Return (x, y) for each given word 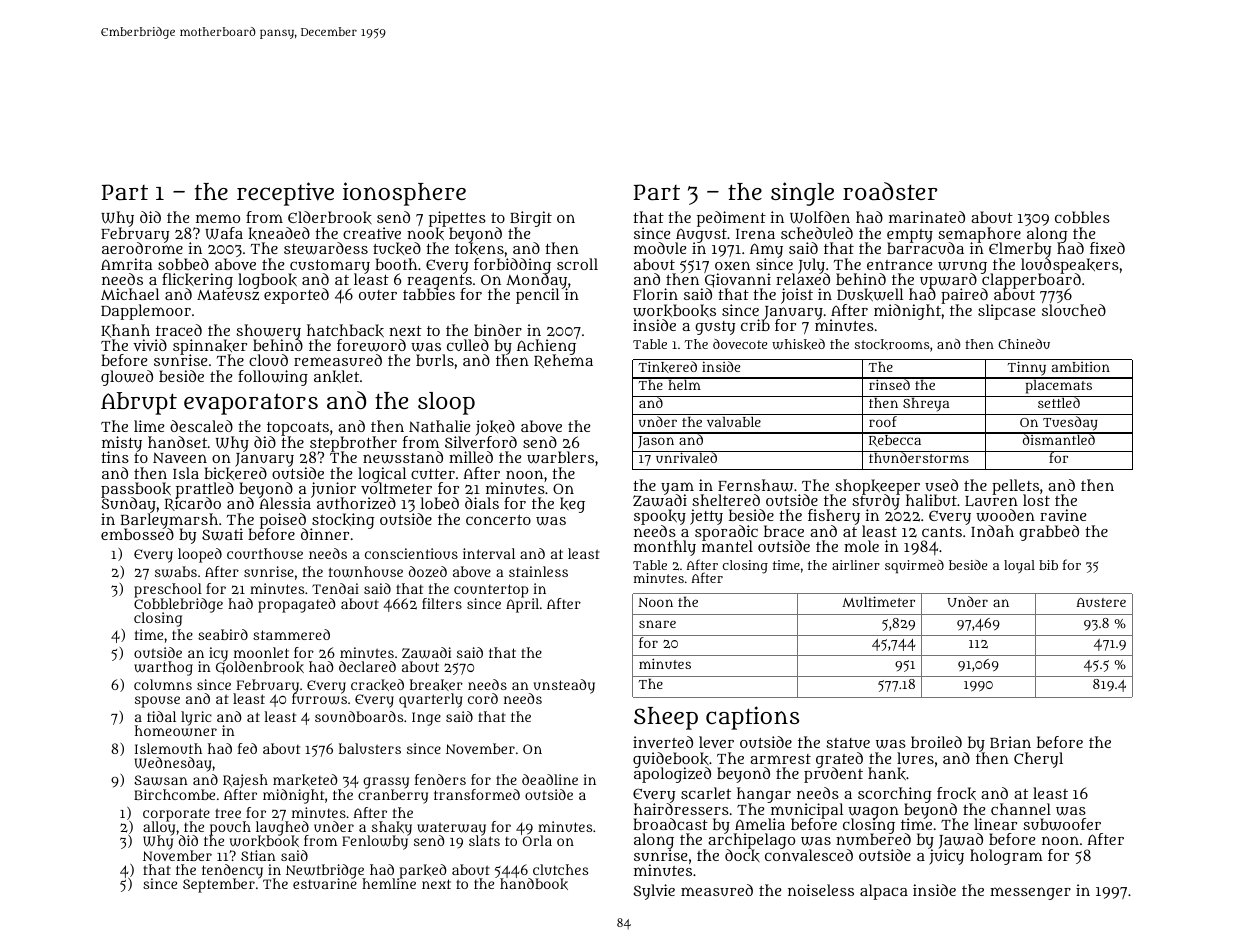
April (522, 605)
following (273, 378)
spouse (157, 702)
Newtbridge (326, 871)
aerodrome (142, 248)
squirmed (914, 566)
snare (657, 624)
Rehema (563, 361)
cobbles (1082, 217)
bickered (235, 473)
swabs (176, 572)
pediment (731, 219)
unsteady (564, 686)
